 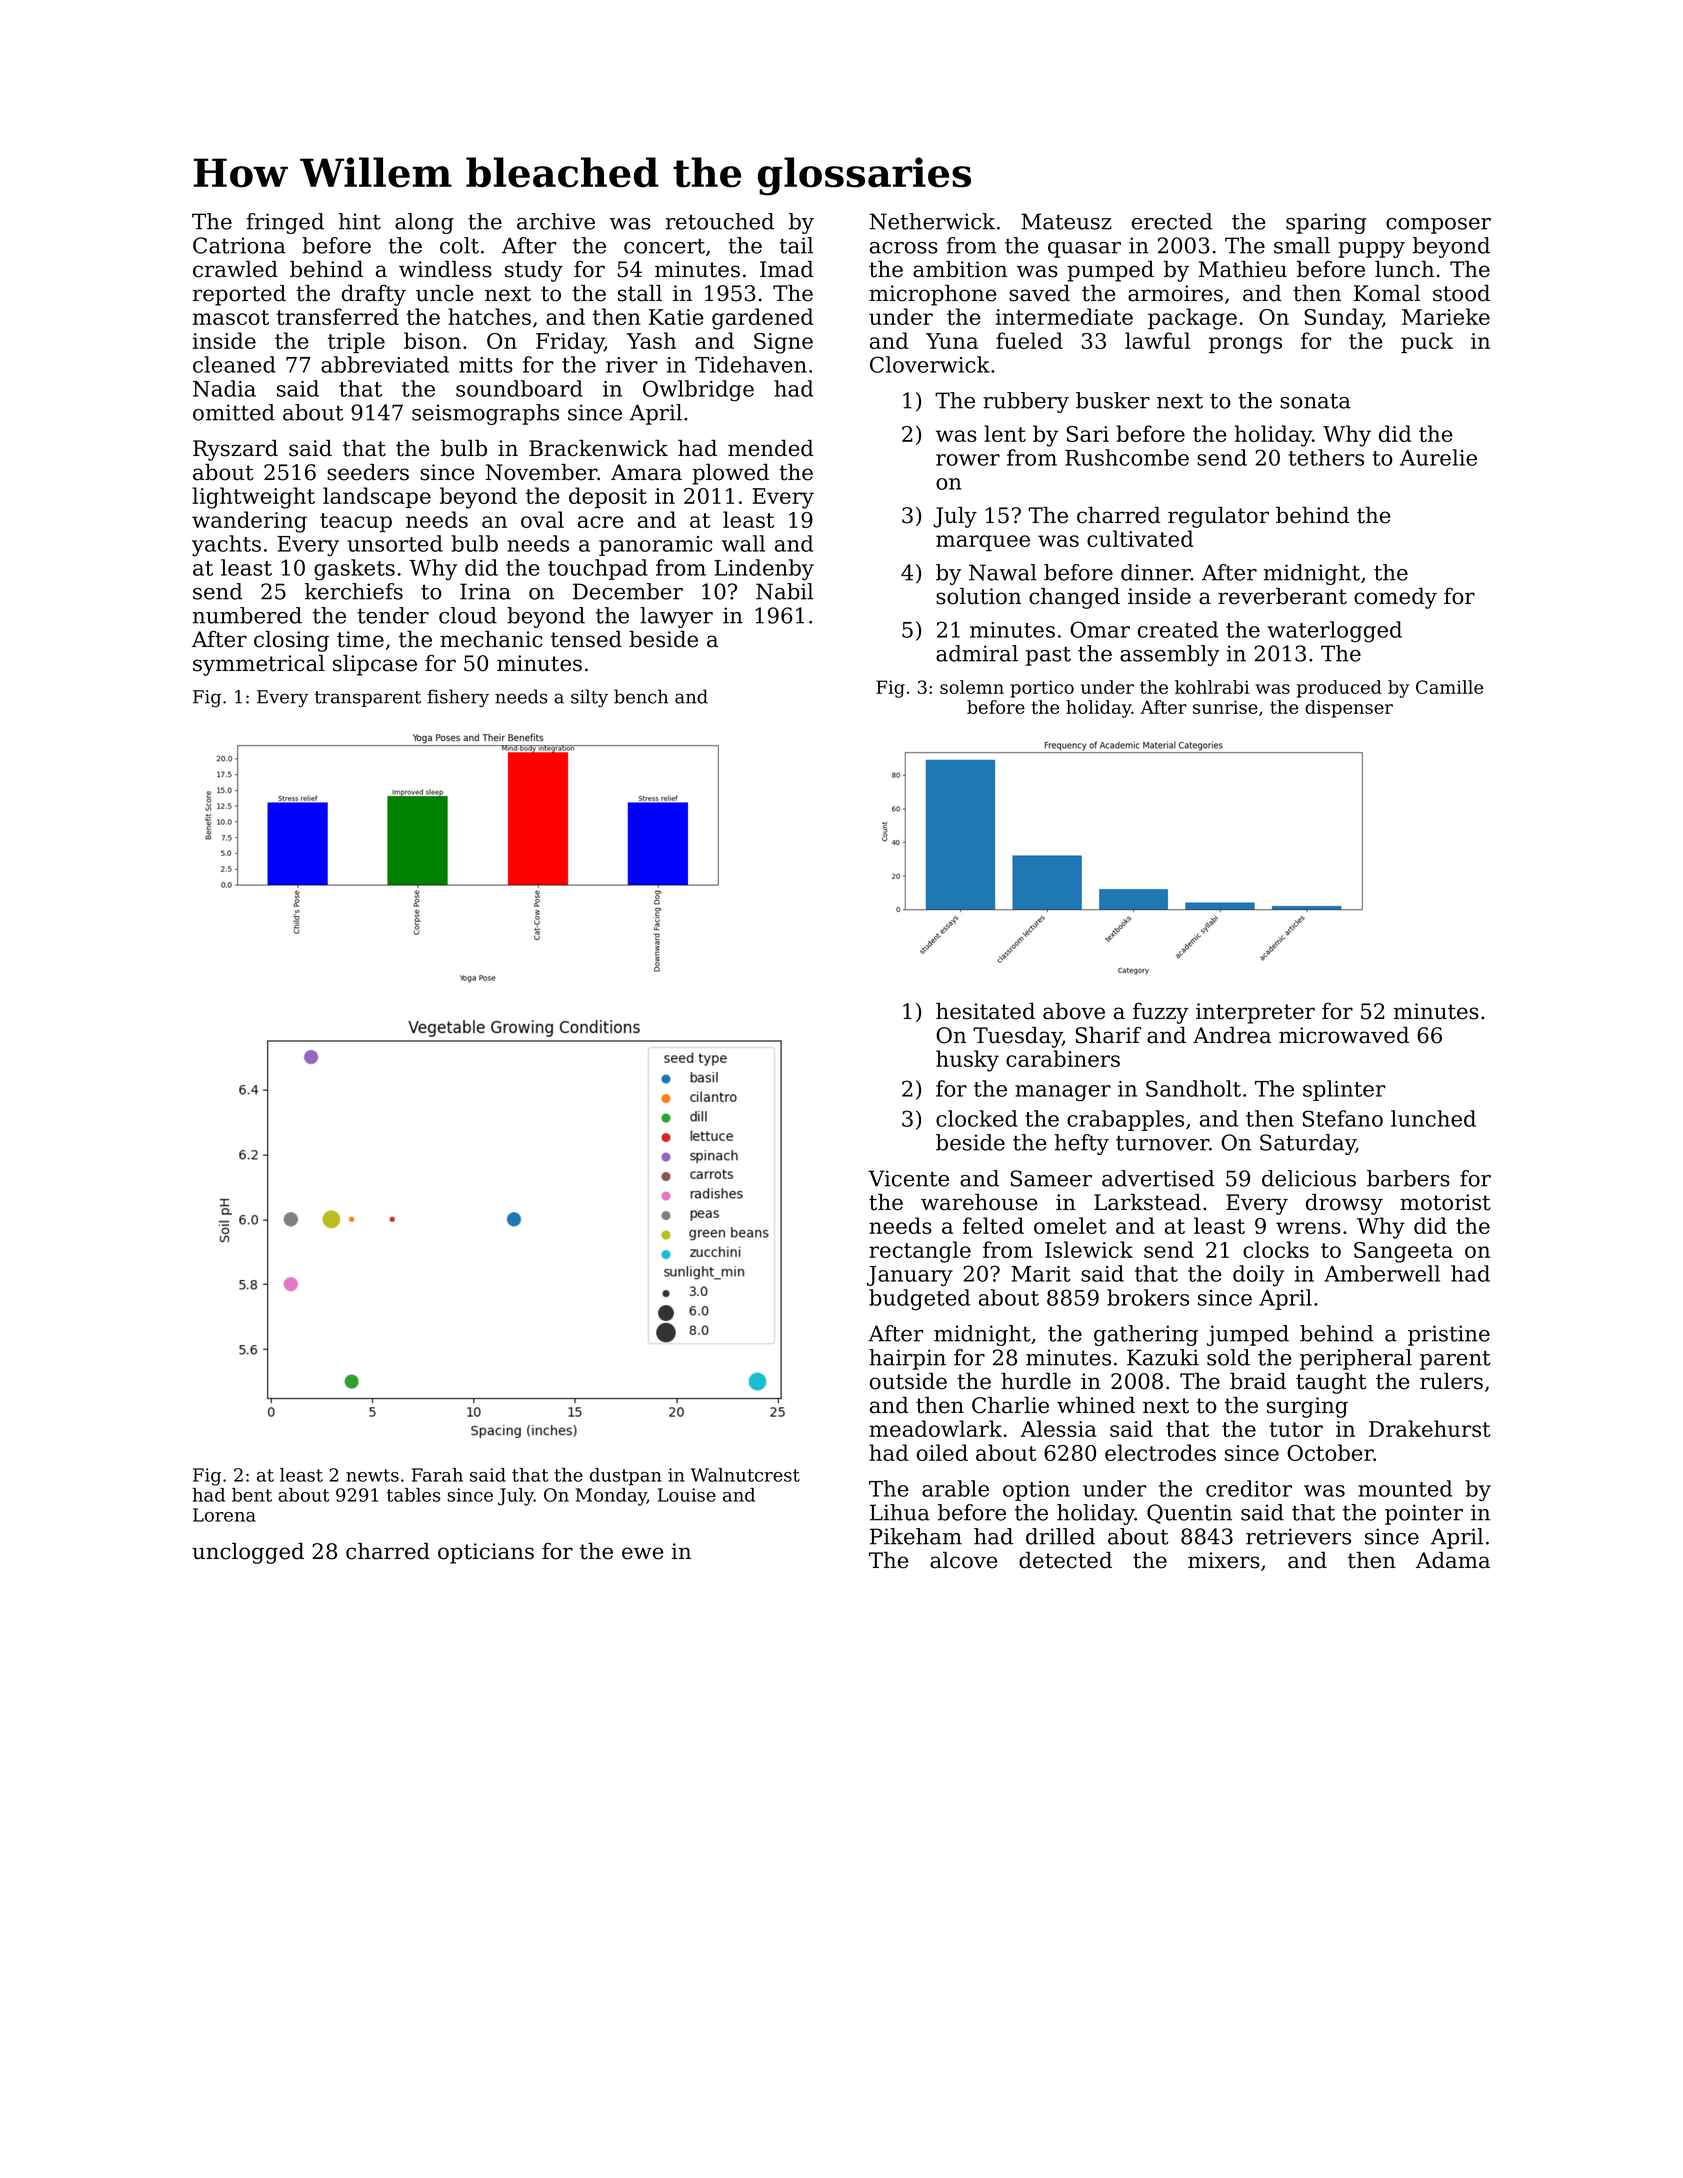 I want to click on hint, so click(x=360, y=221).
